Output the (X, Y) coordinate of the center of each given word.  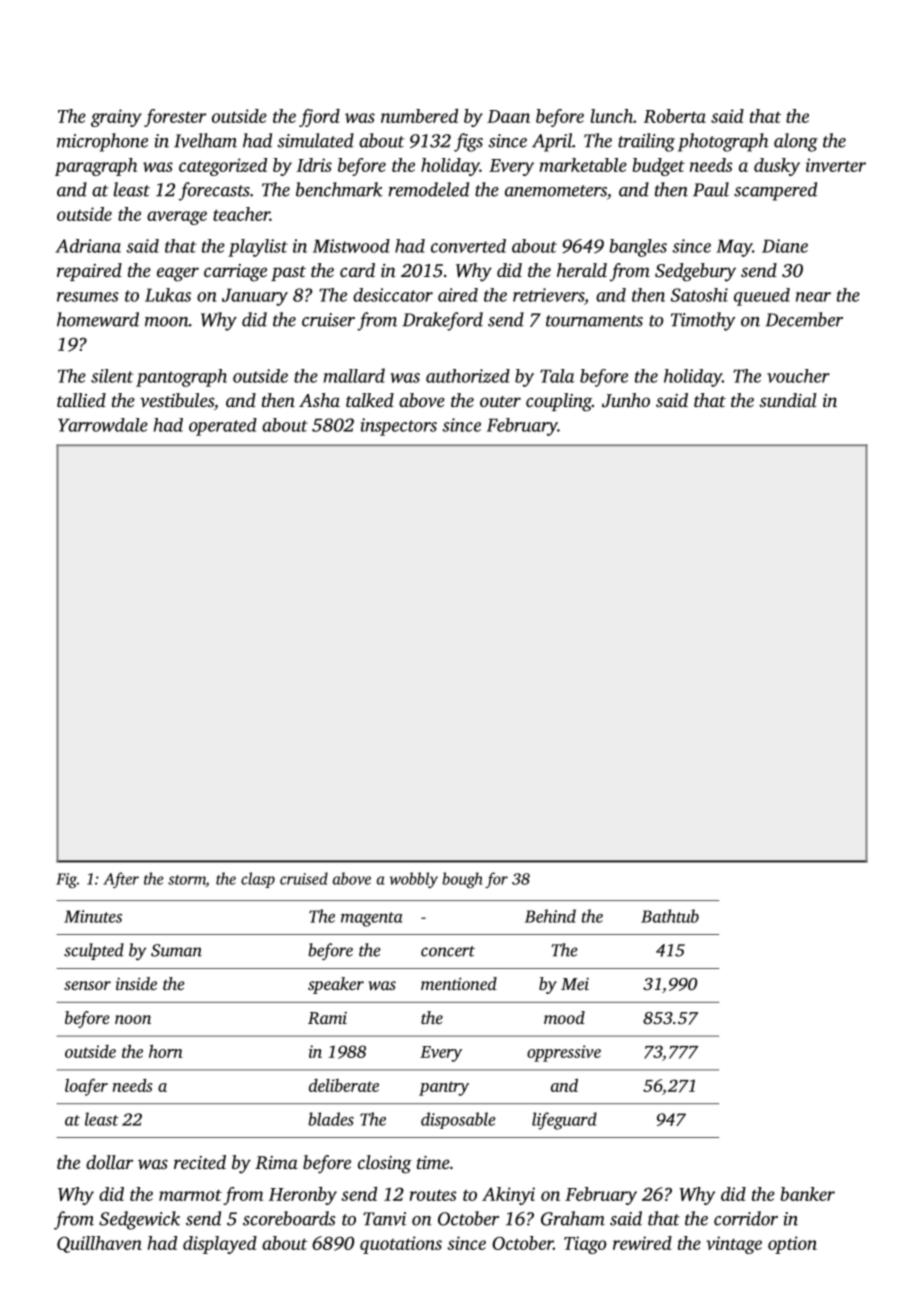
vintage (734, 1245)
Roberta (675, 116)
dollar (109, 1162)
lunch (612, 116)
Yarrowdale (103, 425)
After (121, 880)
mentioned (459, 983)
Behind (550, 916)
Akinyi (508, 1196)
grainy (116, 118)
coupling (559, 402)
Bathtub (670, 916)
